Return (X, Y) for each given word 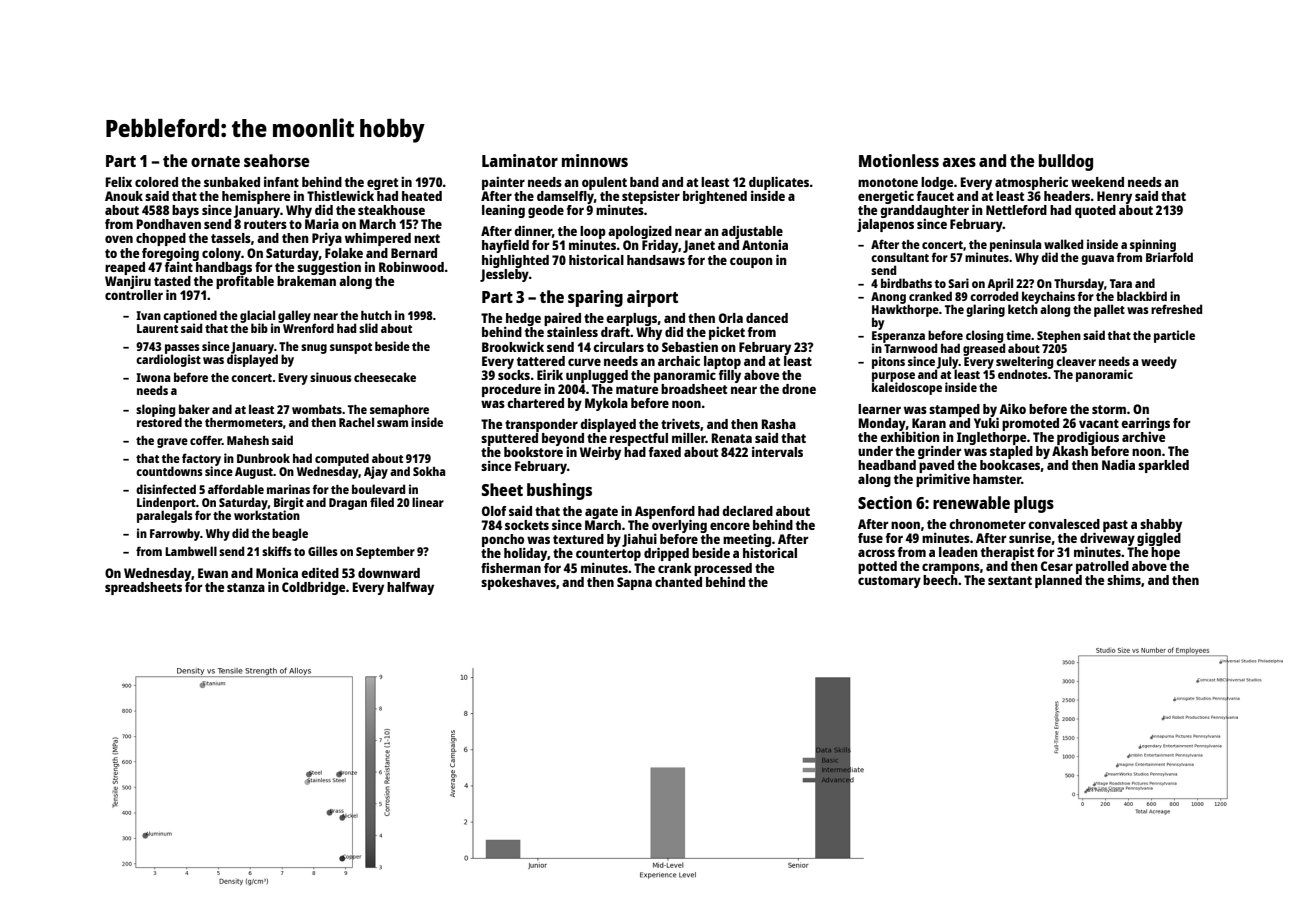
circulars (618, 346)
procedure (511, 390)
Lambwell (191, 551)
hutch (376, 315)
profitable (245, 282)
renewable (971, 502)
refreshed (1176, 309)
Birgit (289, 503)
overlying (679, 526)
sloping (155, 410)
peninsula (1015, 245)
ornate (215, 161)
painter (503, 183)
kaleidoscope (907, 389)
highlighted (515, 261)
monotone (888, 182)
